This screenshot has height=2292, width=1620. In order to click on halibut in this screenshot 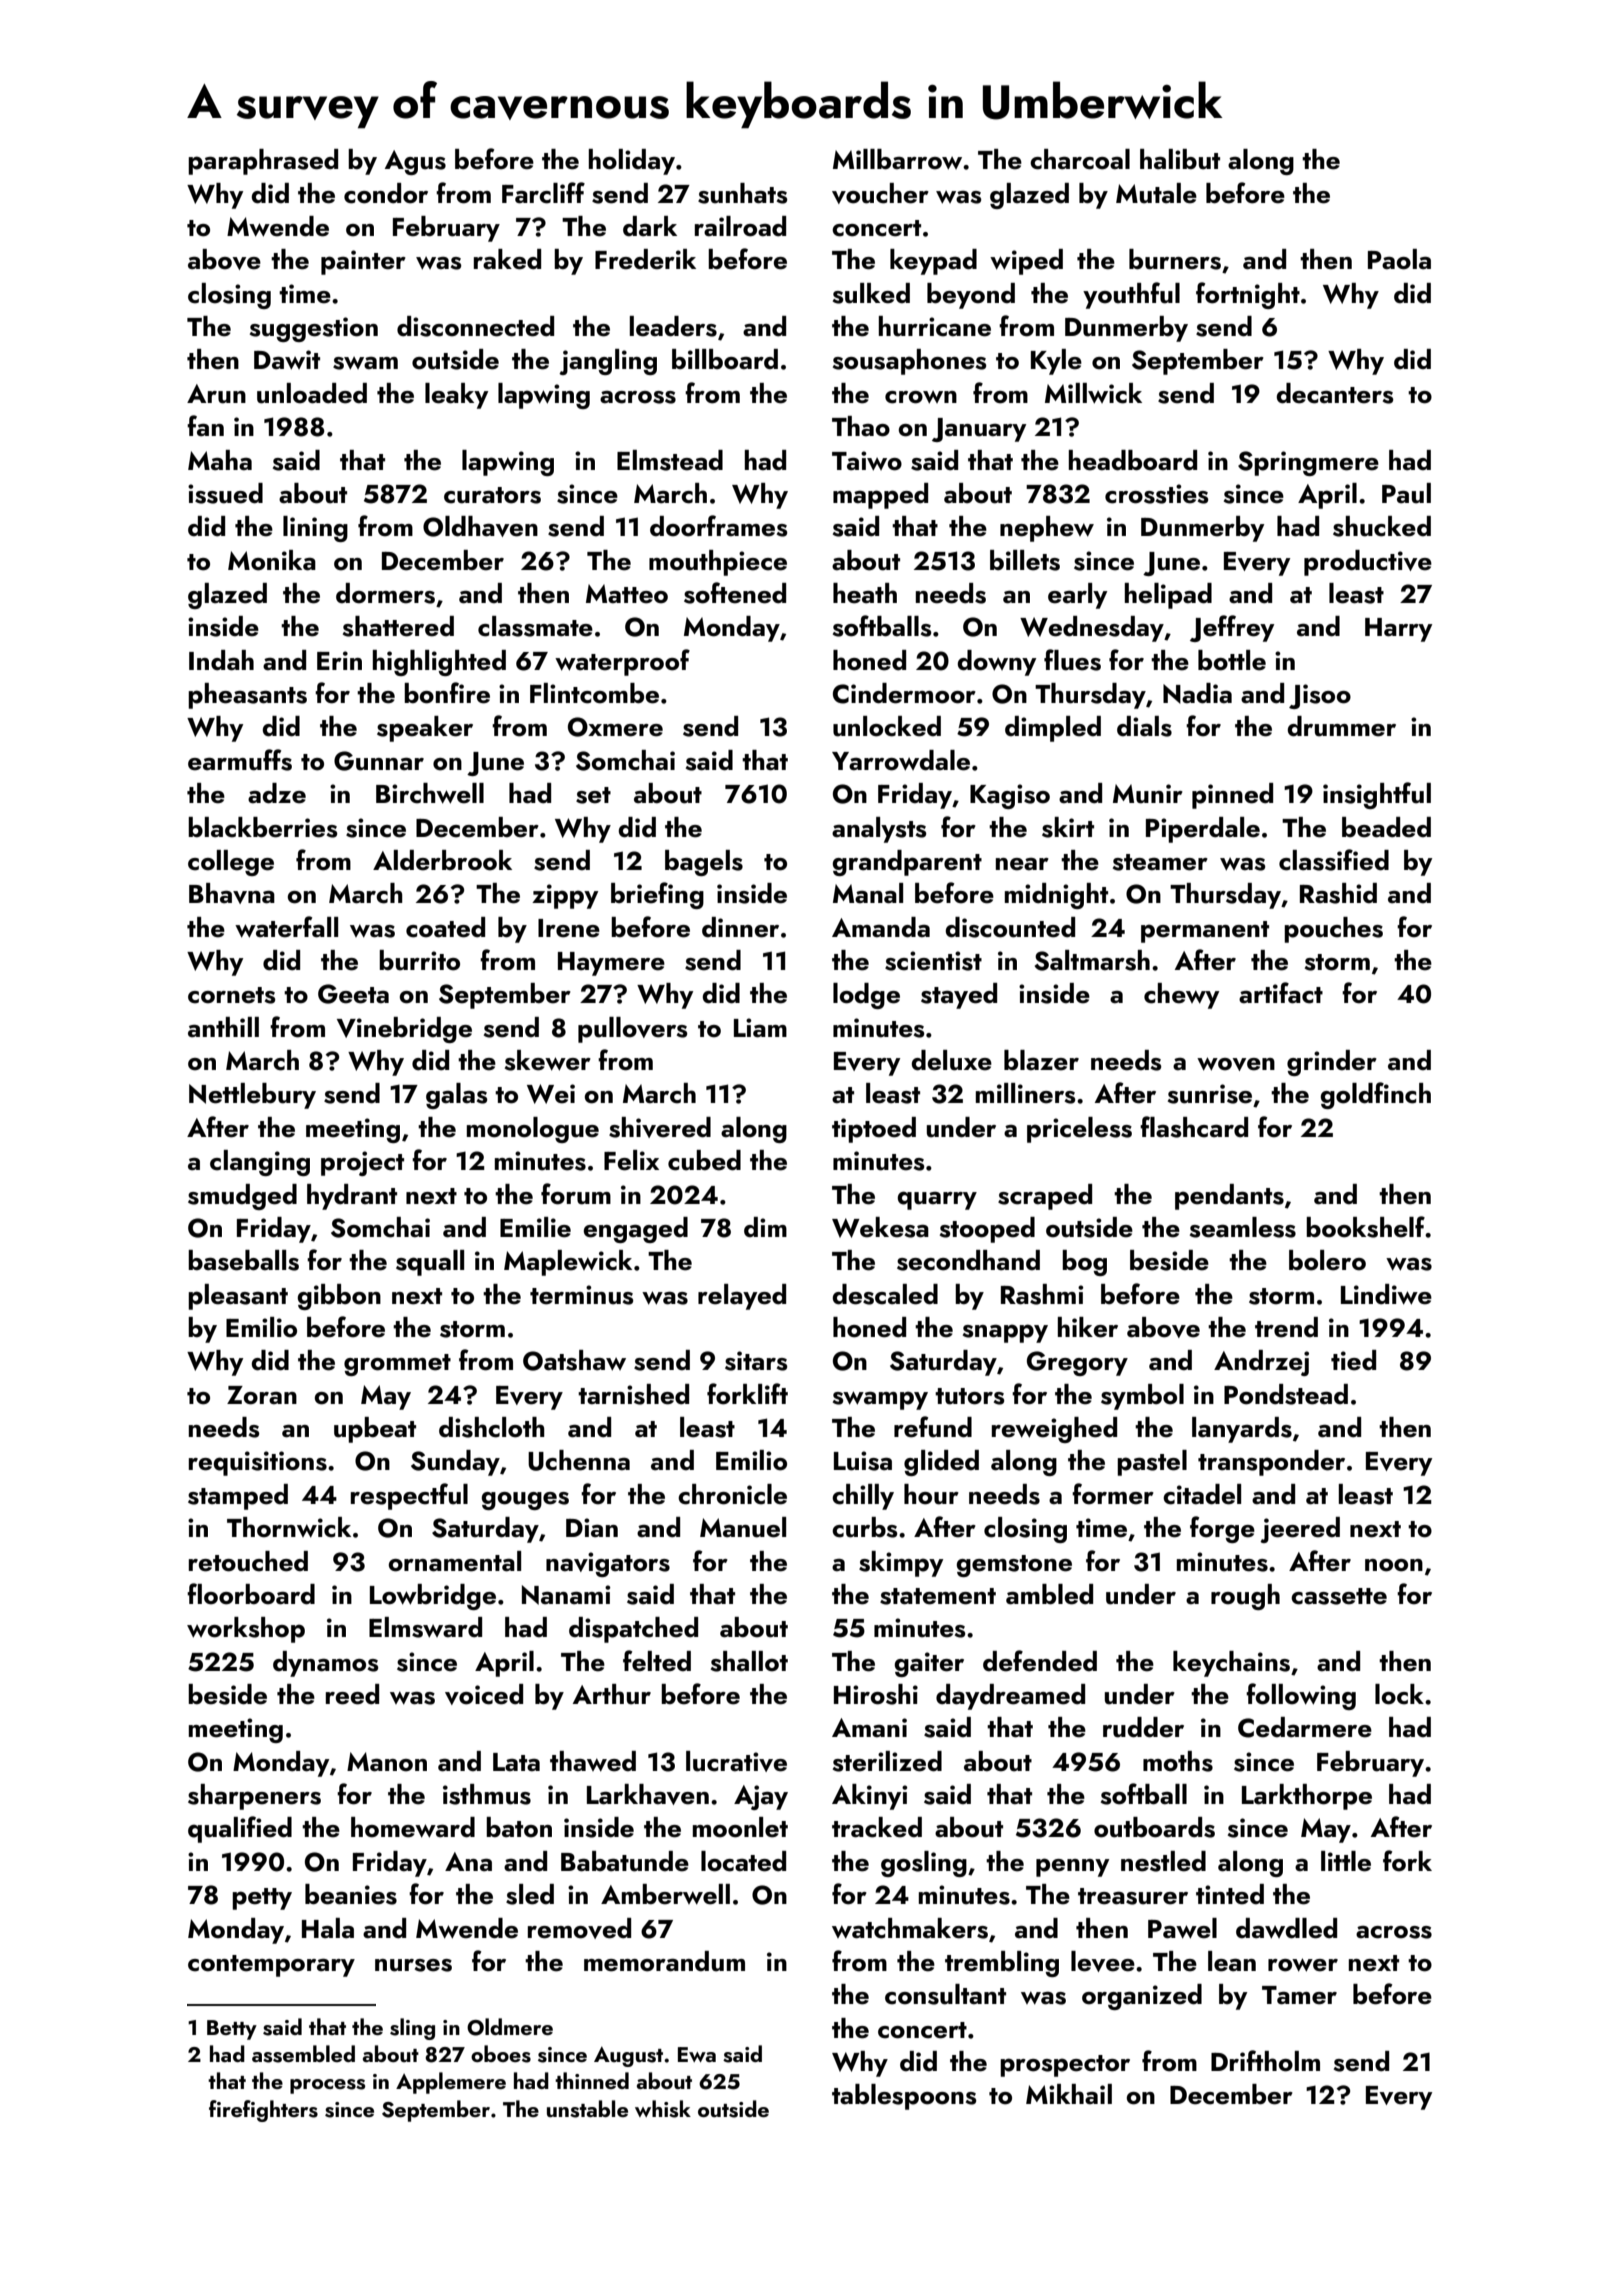, I will do `click(1180, 159)`.
